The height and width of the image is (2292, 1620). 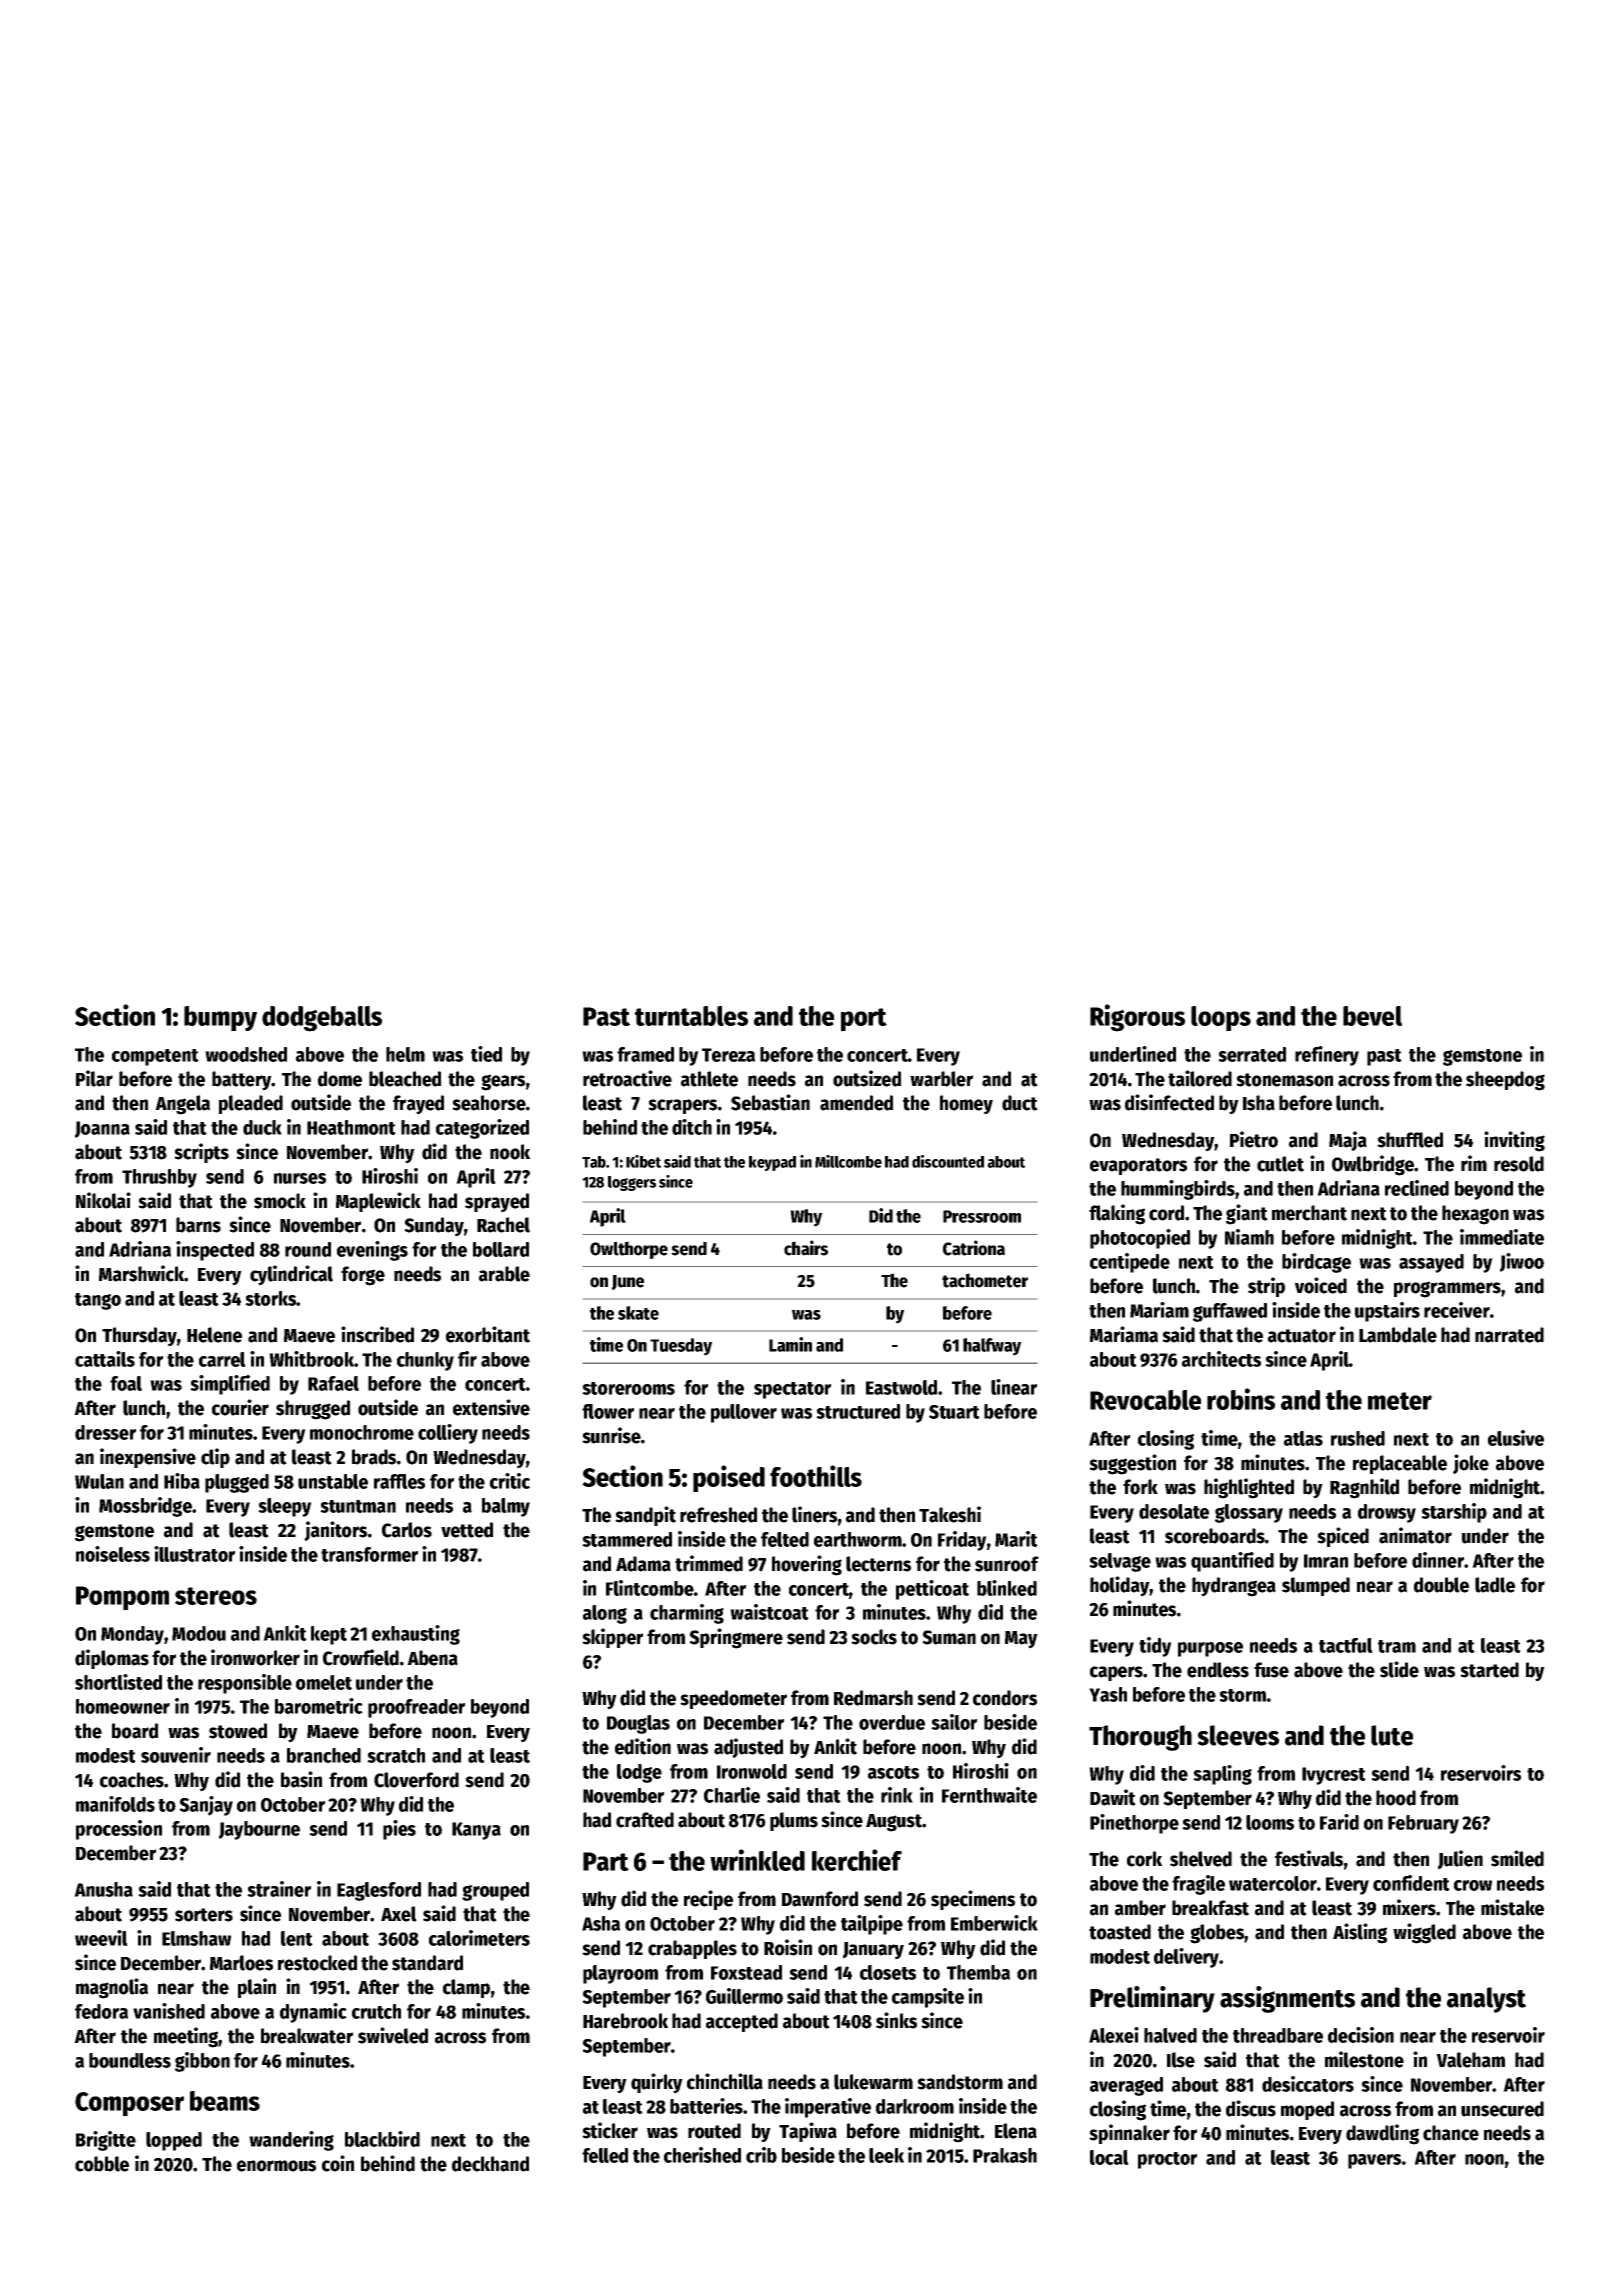 I want to click on stuntman, so click(x=358, y=1506).
